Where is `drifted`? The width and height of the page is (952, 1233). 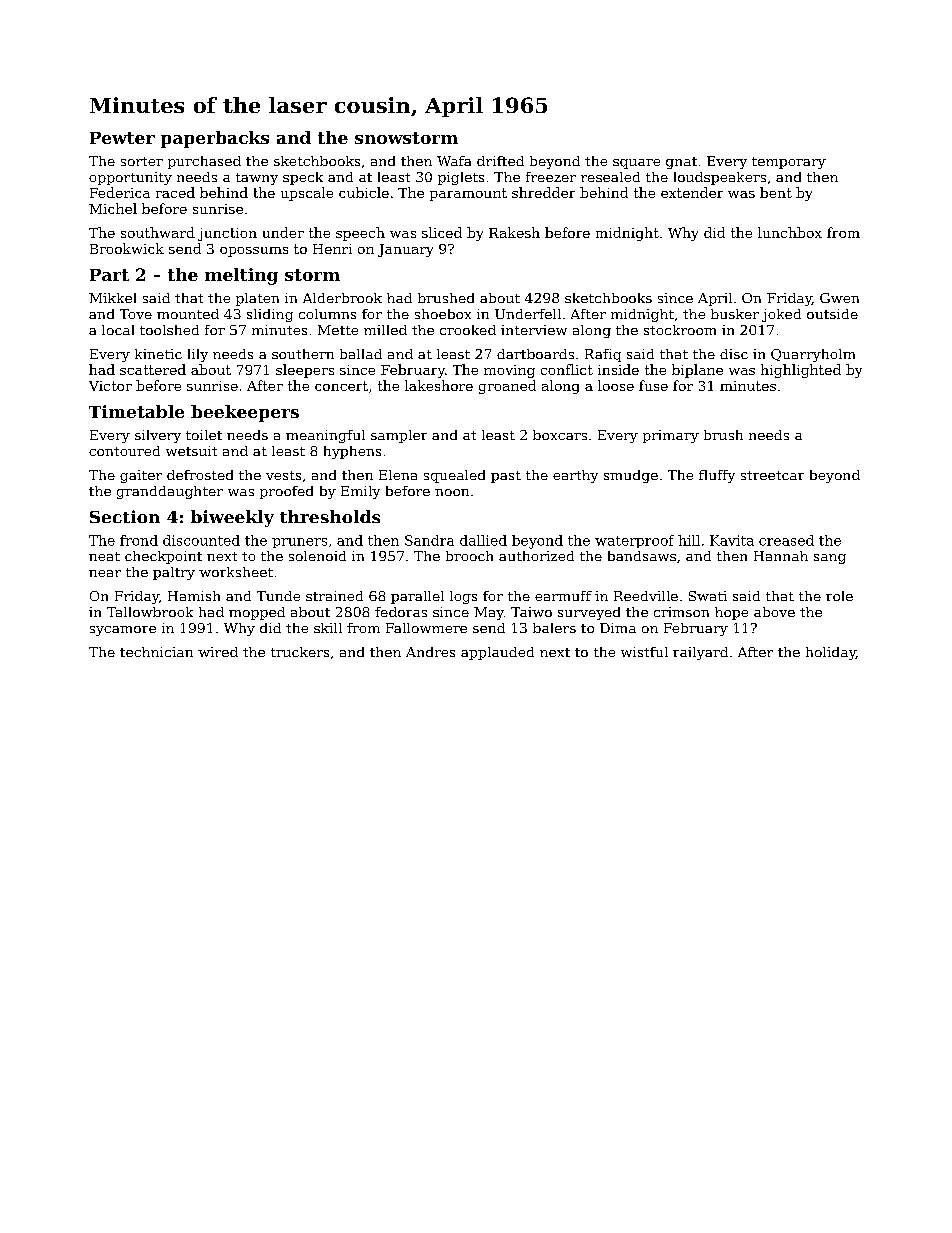 drifted is located at coordinates (500, 161).
